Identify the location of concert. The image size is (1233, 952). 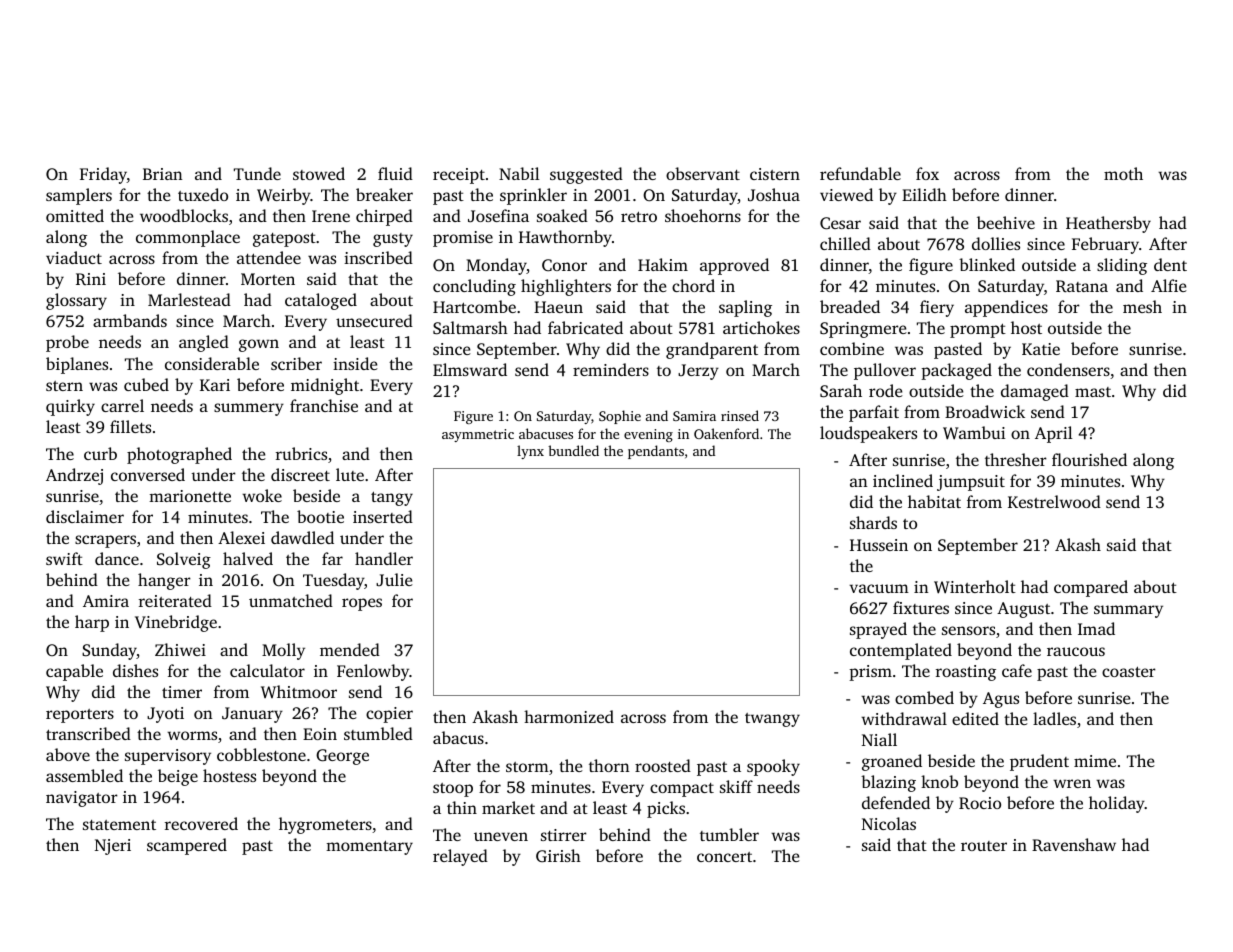
(724, 857).
